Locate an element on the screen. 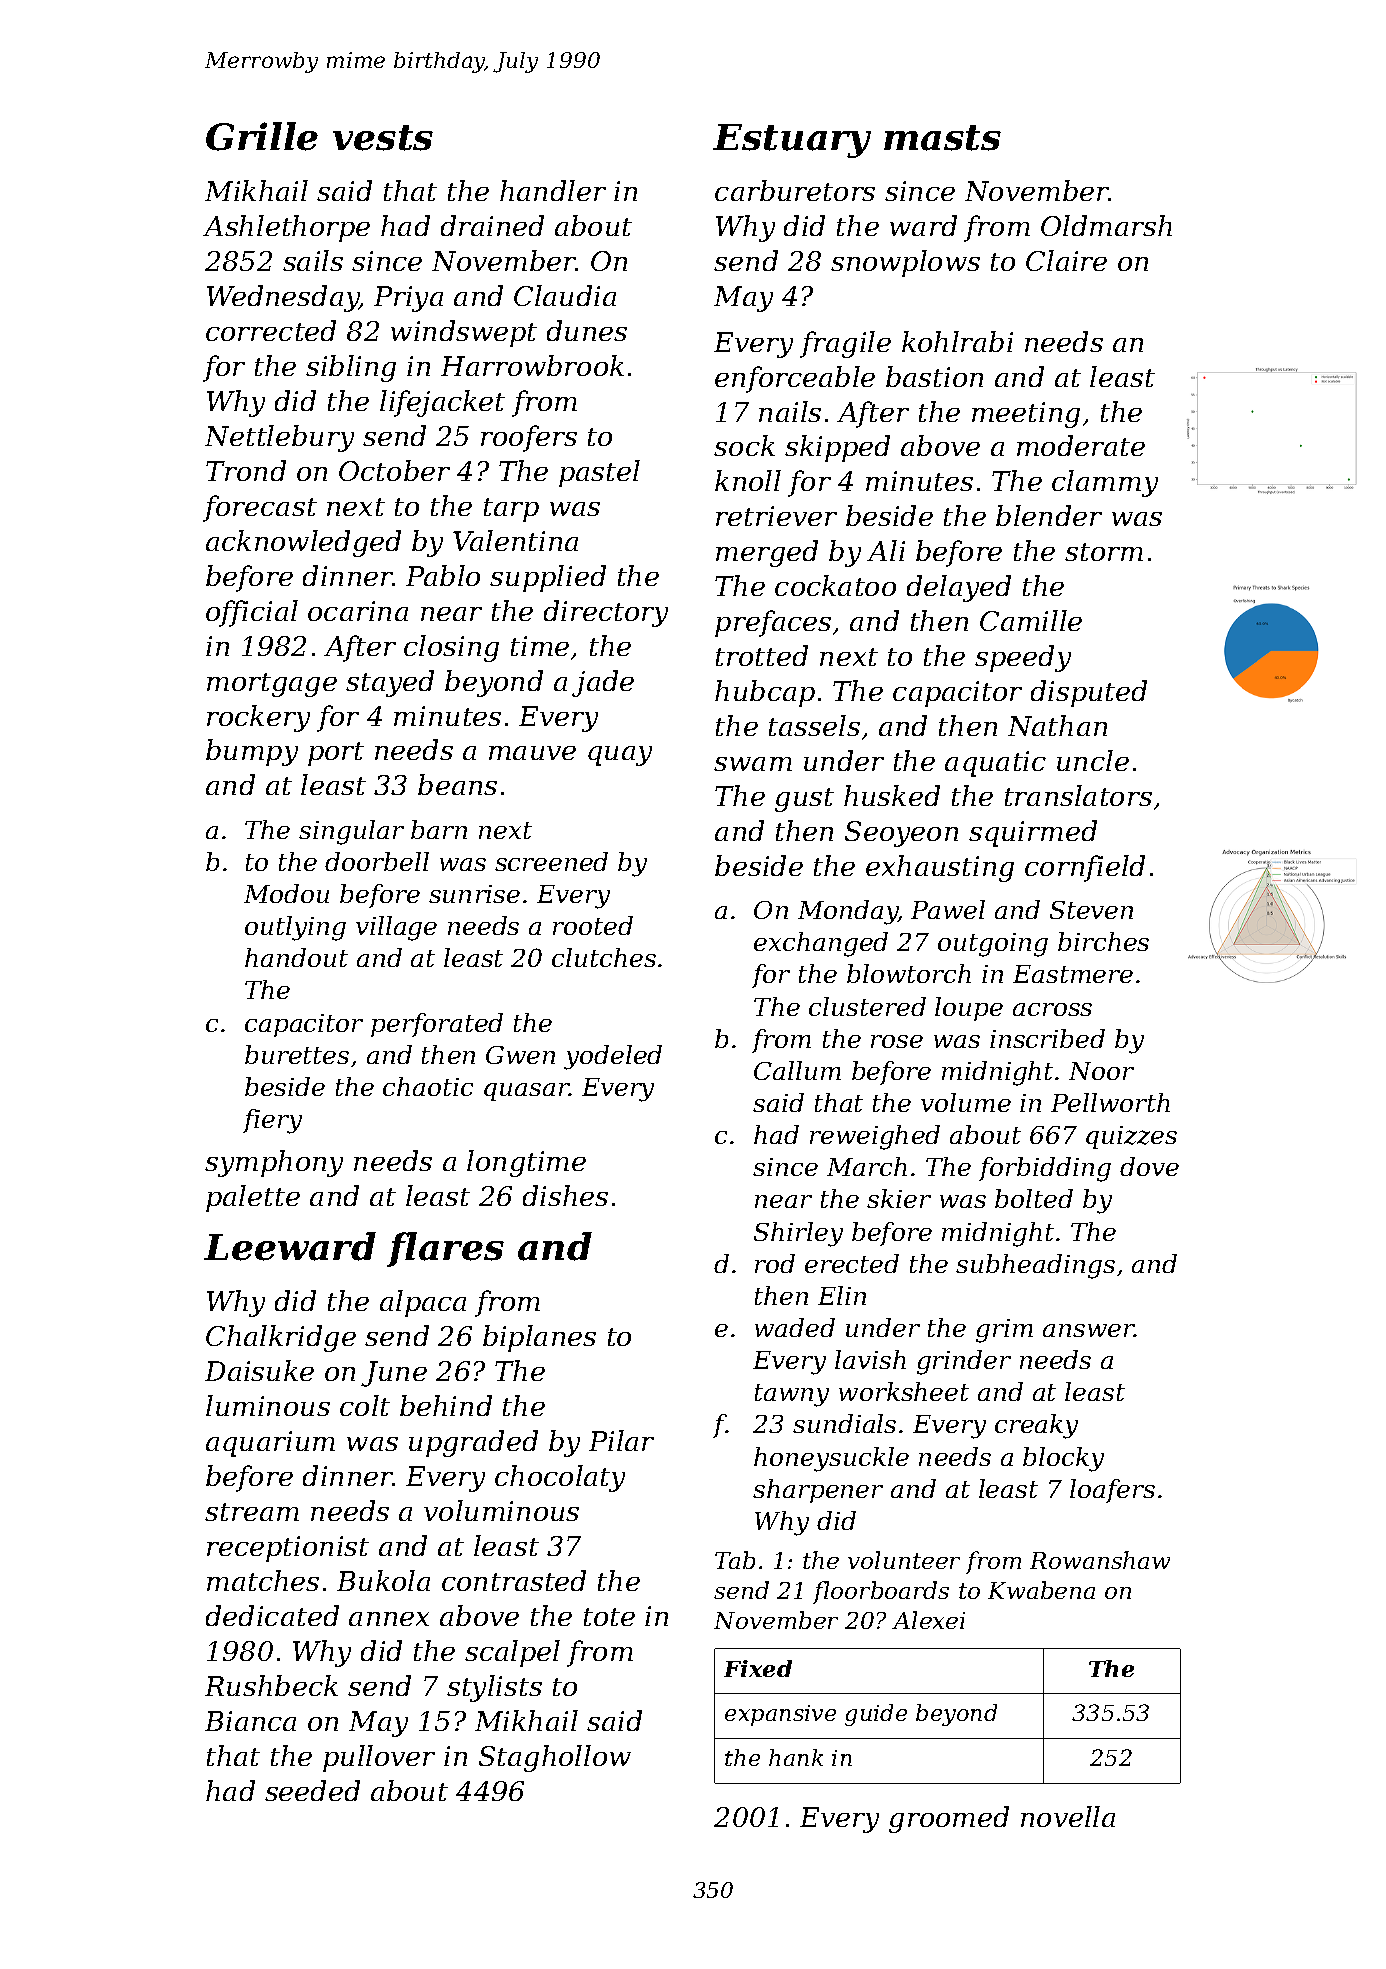 The image size is (1386, 1969). chaotic is located at coordinates (428, 1086).
